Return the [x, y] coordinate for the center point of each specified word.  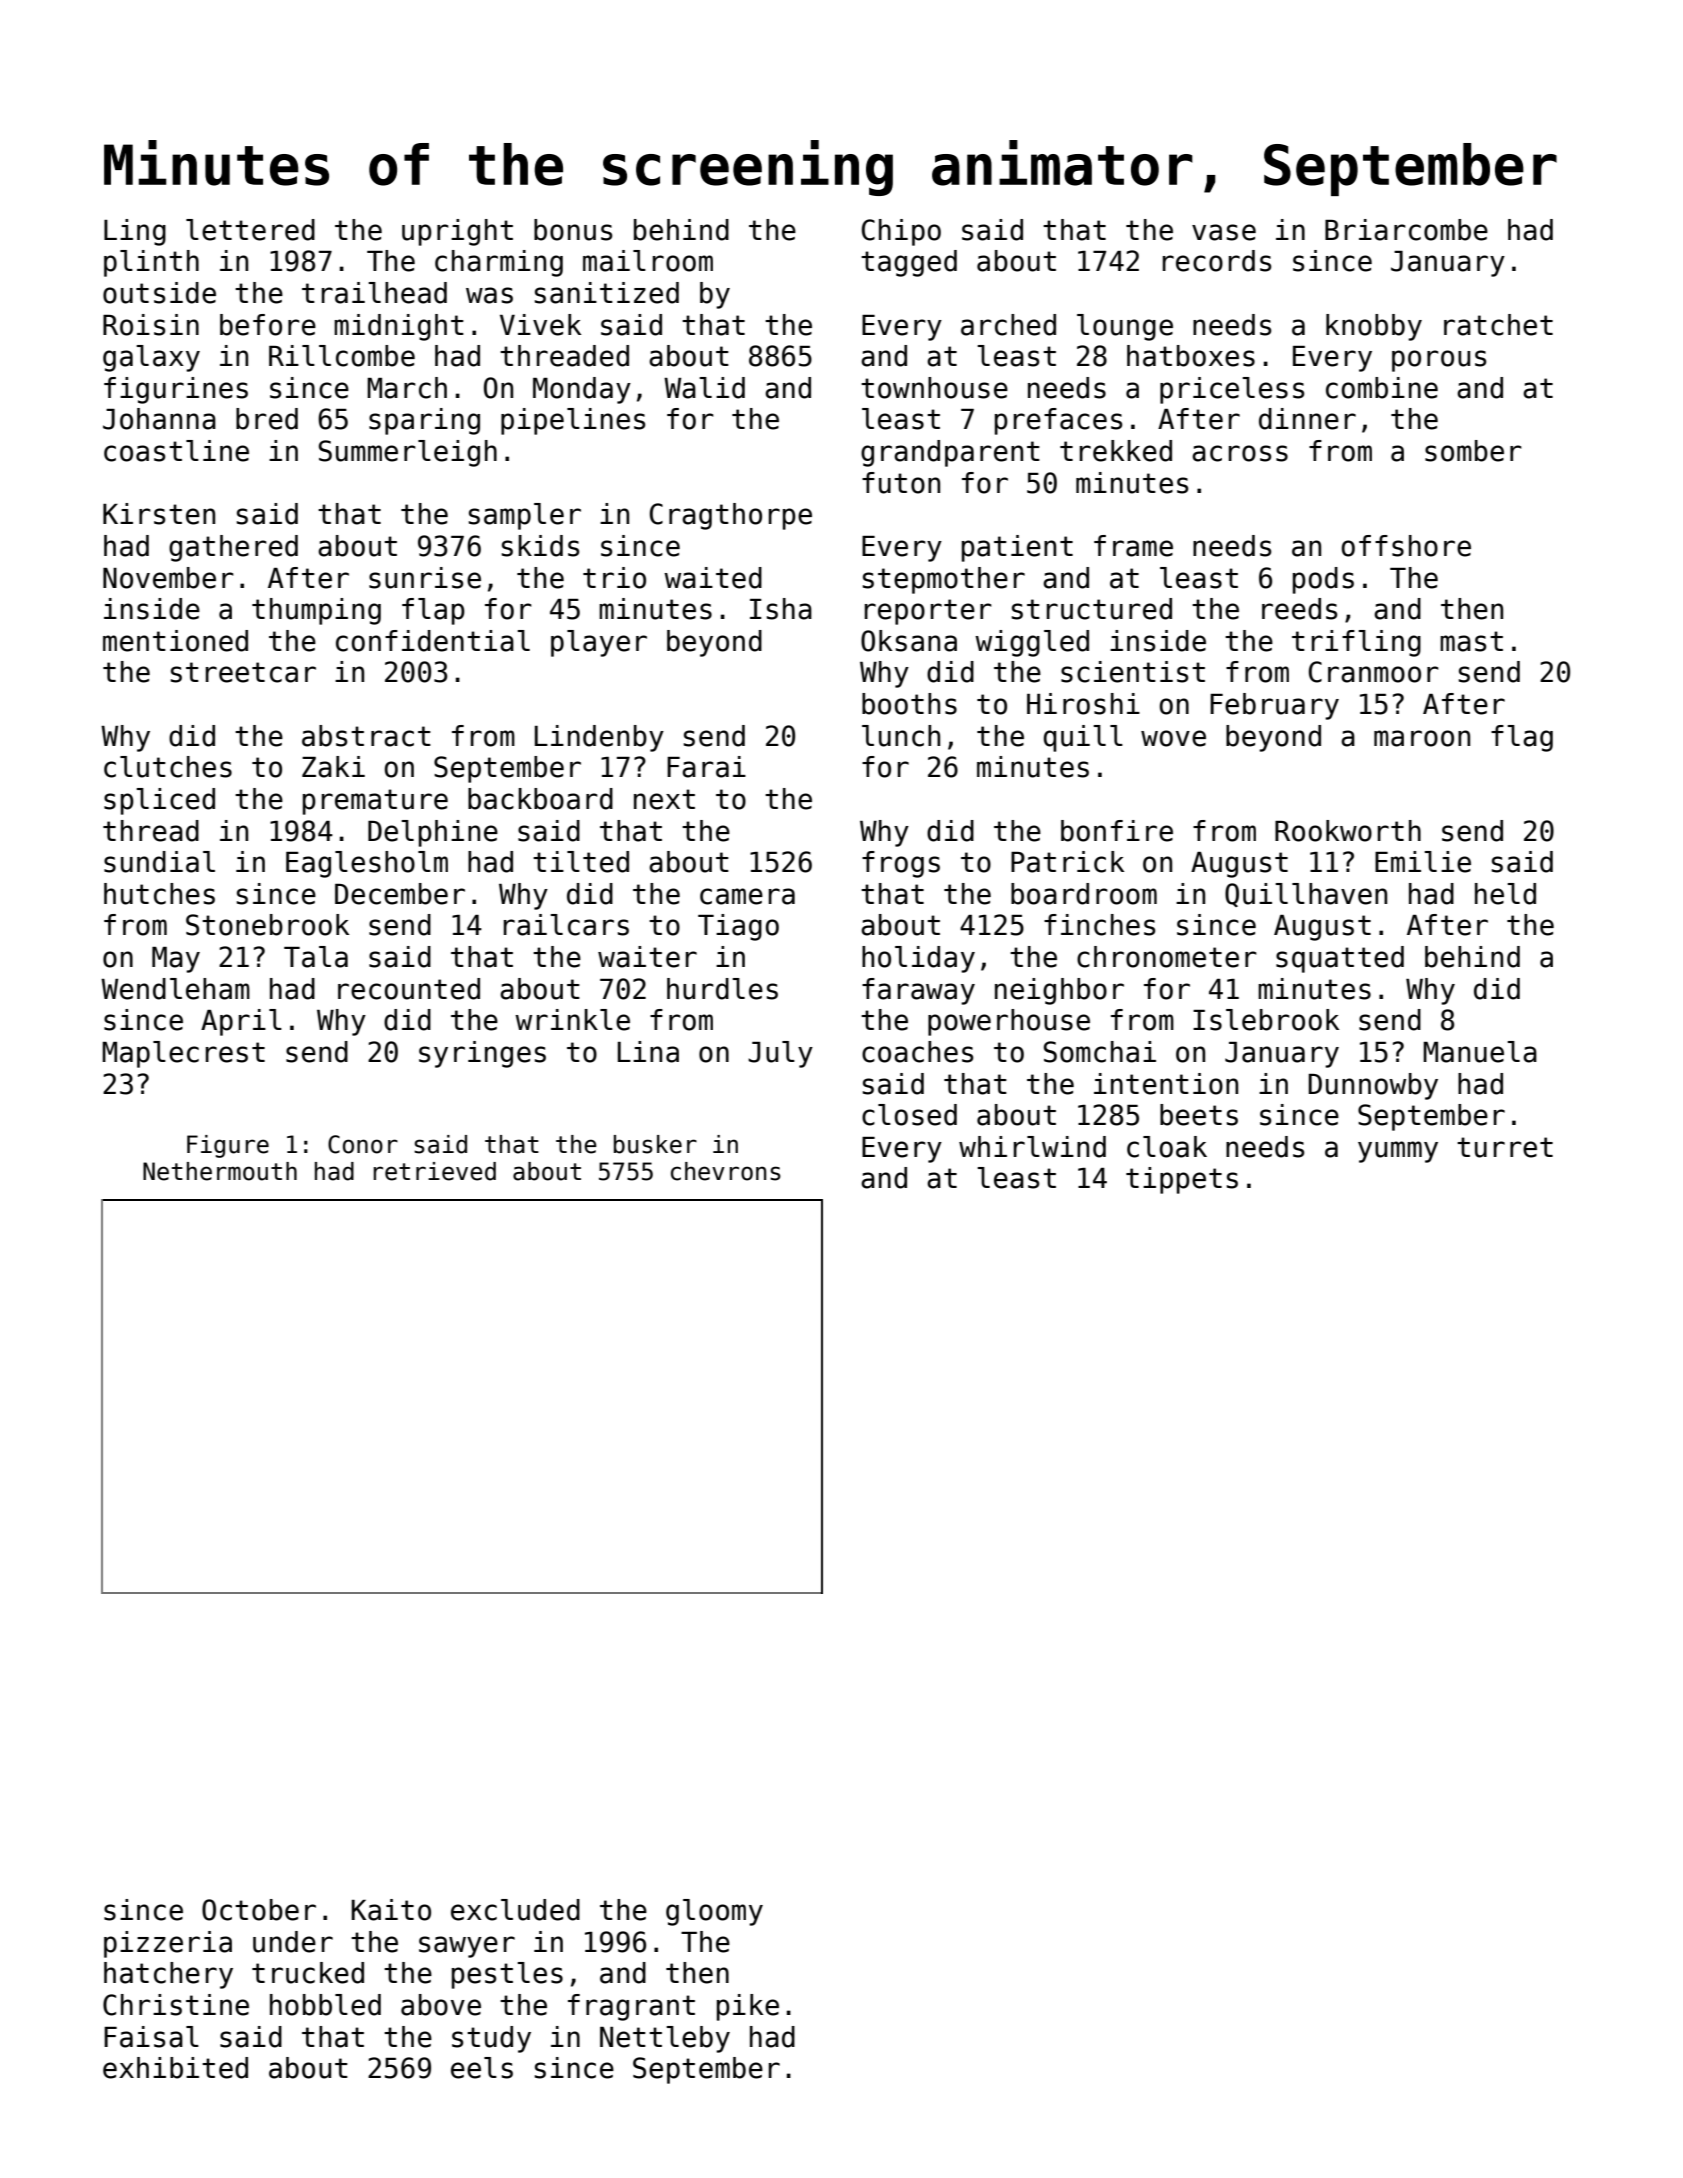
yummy [1398, 1152]
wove [1173, 738]
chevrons [726, 1171]
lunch [901, 736]
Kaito [391, 1910]
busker [655, 1144]
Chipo [901, 232]
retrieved [435, 1171]
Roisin [151, 325]
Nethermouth [220, 1171]
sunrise [425, 578]
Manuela [1480, 1052]
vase [1224, 232]
